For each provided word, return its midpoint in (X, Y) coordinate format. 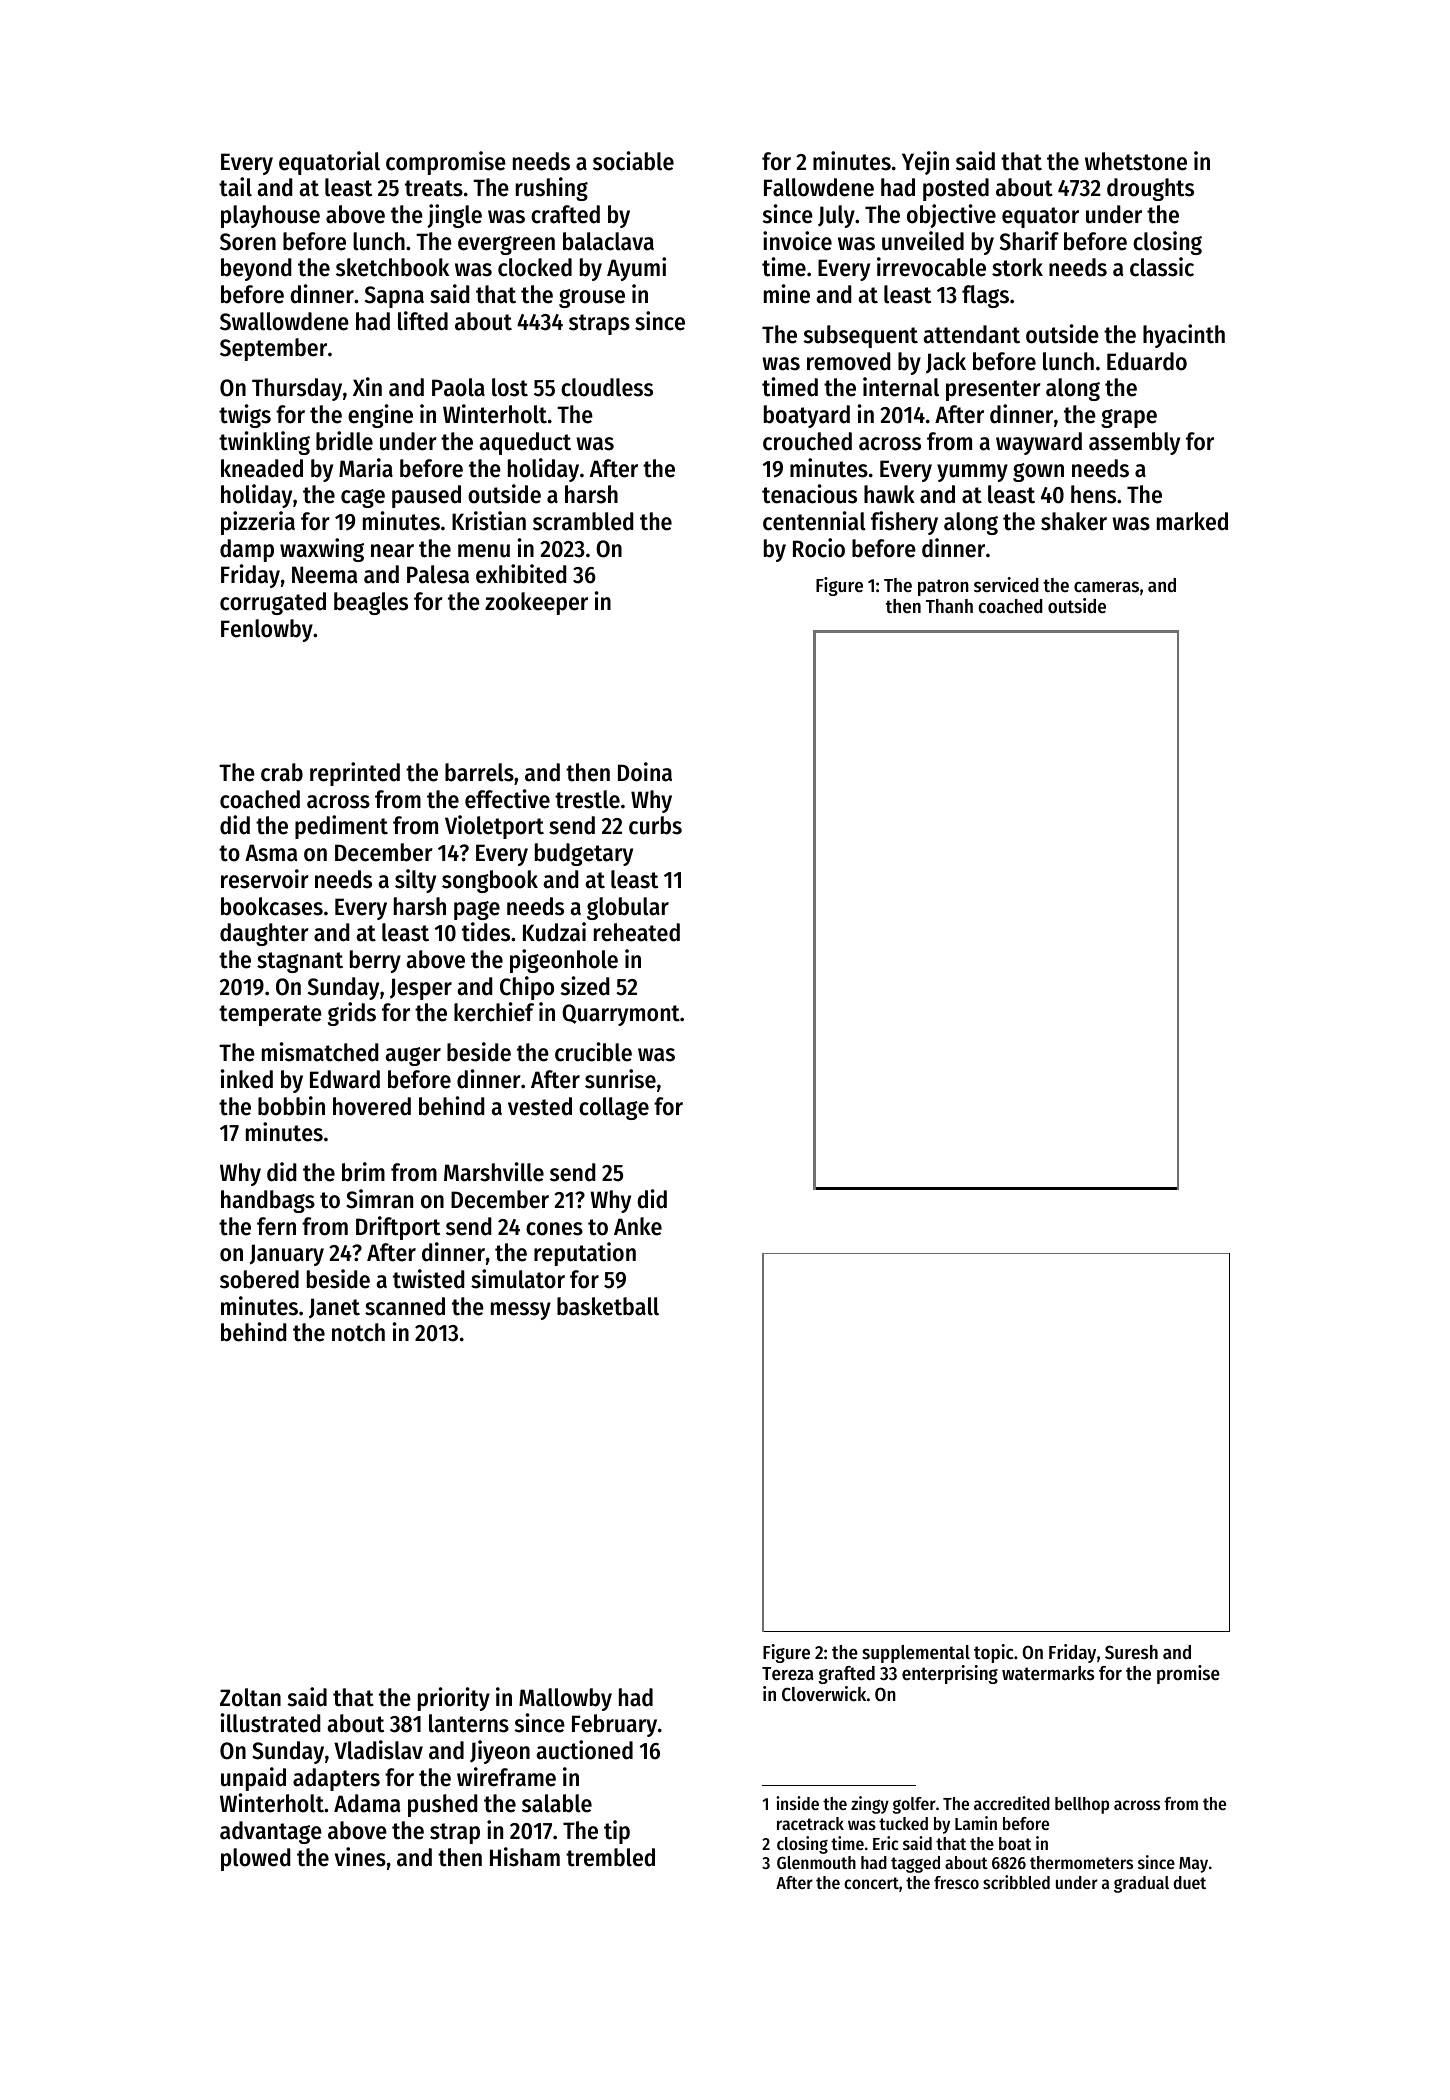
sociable (633, 161)
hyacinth (1184, 336)
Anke (638, 1226)
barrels (479, 772)
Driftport (398, 1228)
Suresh (1131, 1652)
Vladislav (378, 1750)
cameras (1106, 587)
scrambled (583, 521)
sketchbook (392, 267)
